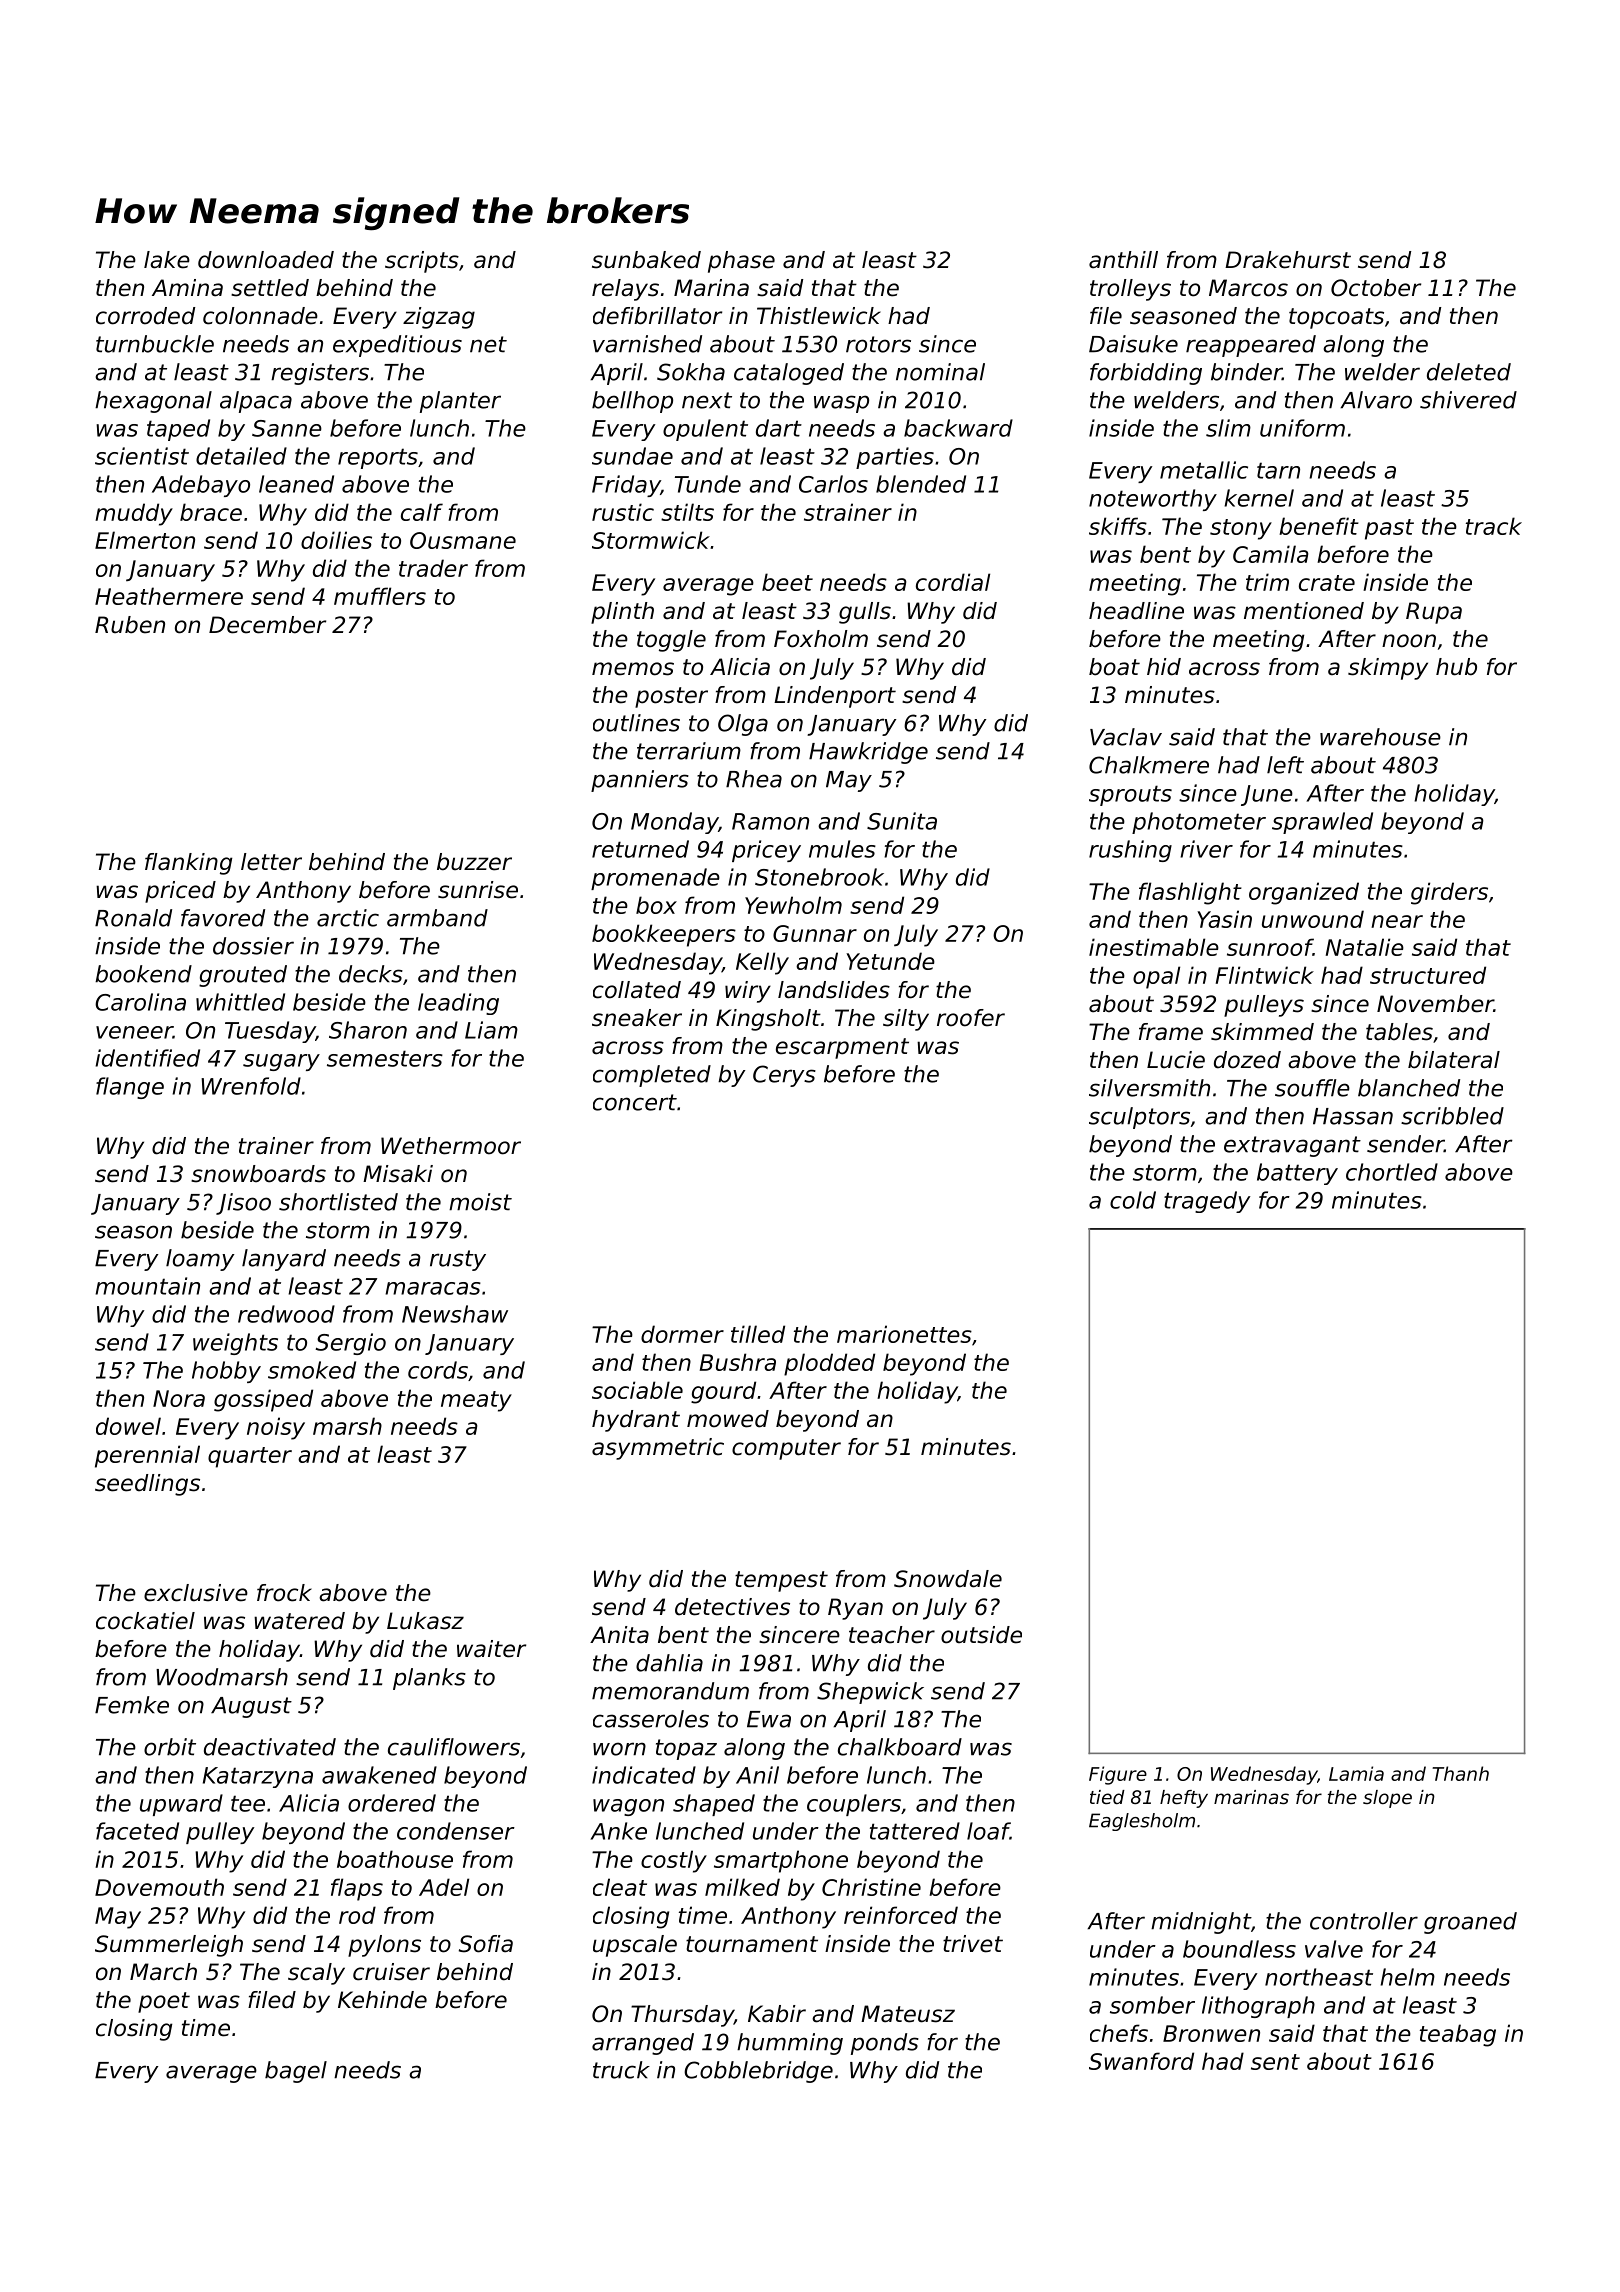 The height and width of the page is (2292, 1620). I want to click on decks, so click(371, 974).
